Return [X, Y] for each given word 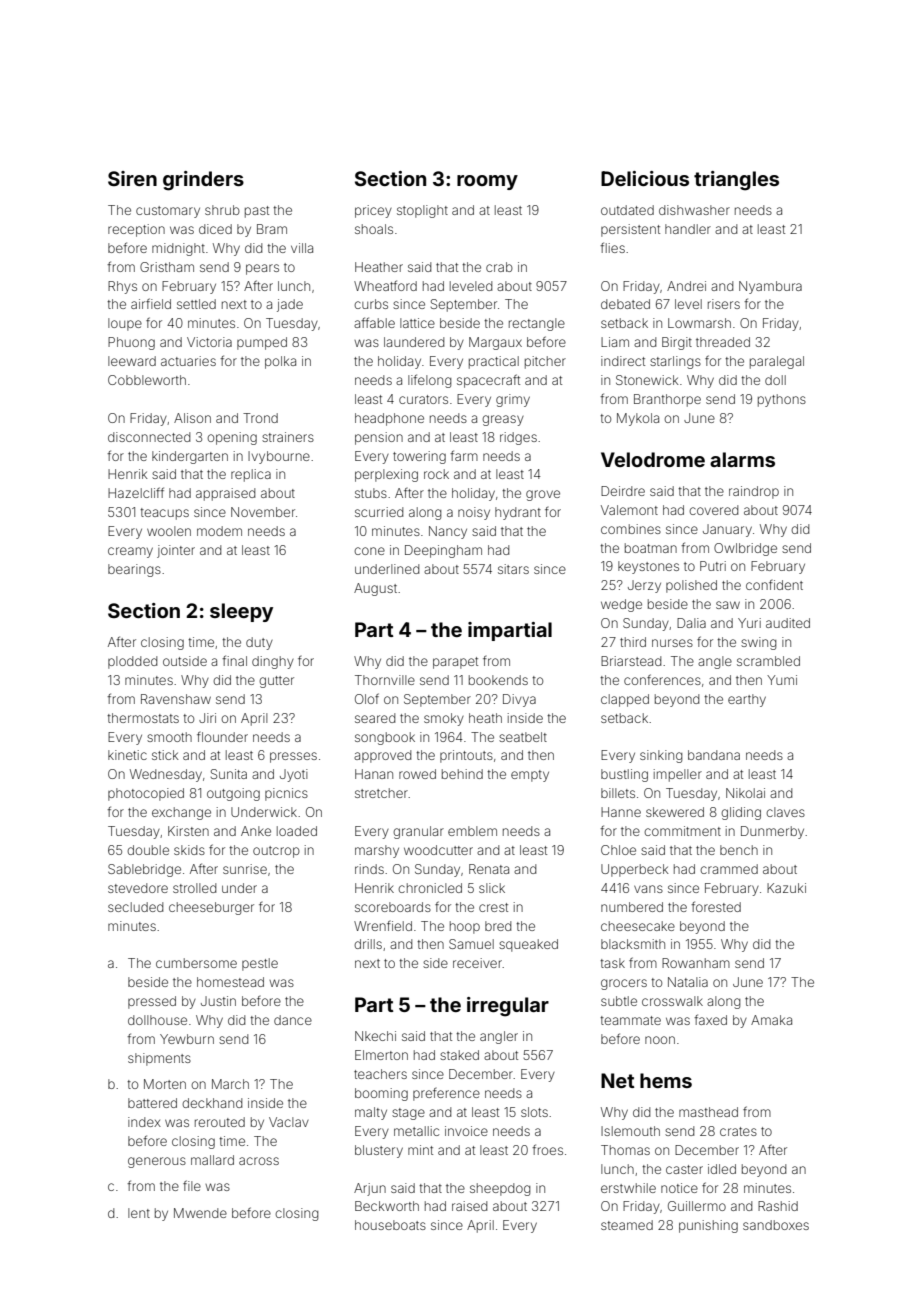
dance [293, 1020]
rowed [417, 774]
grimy [513, 400]
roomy [487, 182]
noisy [474, 513]
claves [785, 812]
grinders [203, 181]
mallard [212, 1160]
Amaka [771, 1020]
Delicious [645, 178]
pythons [782, 400]
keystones [648, 567]
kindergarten [190, 457]
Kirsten [188, 831]
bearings [134, 570]
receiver [478, 963]
